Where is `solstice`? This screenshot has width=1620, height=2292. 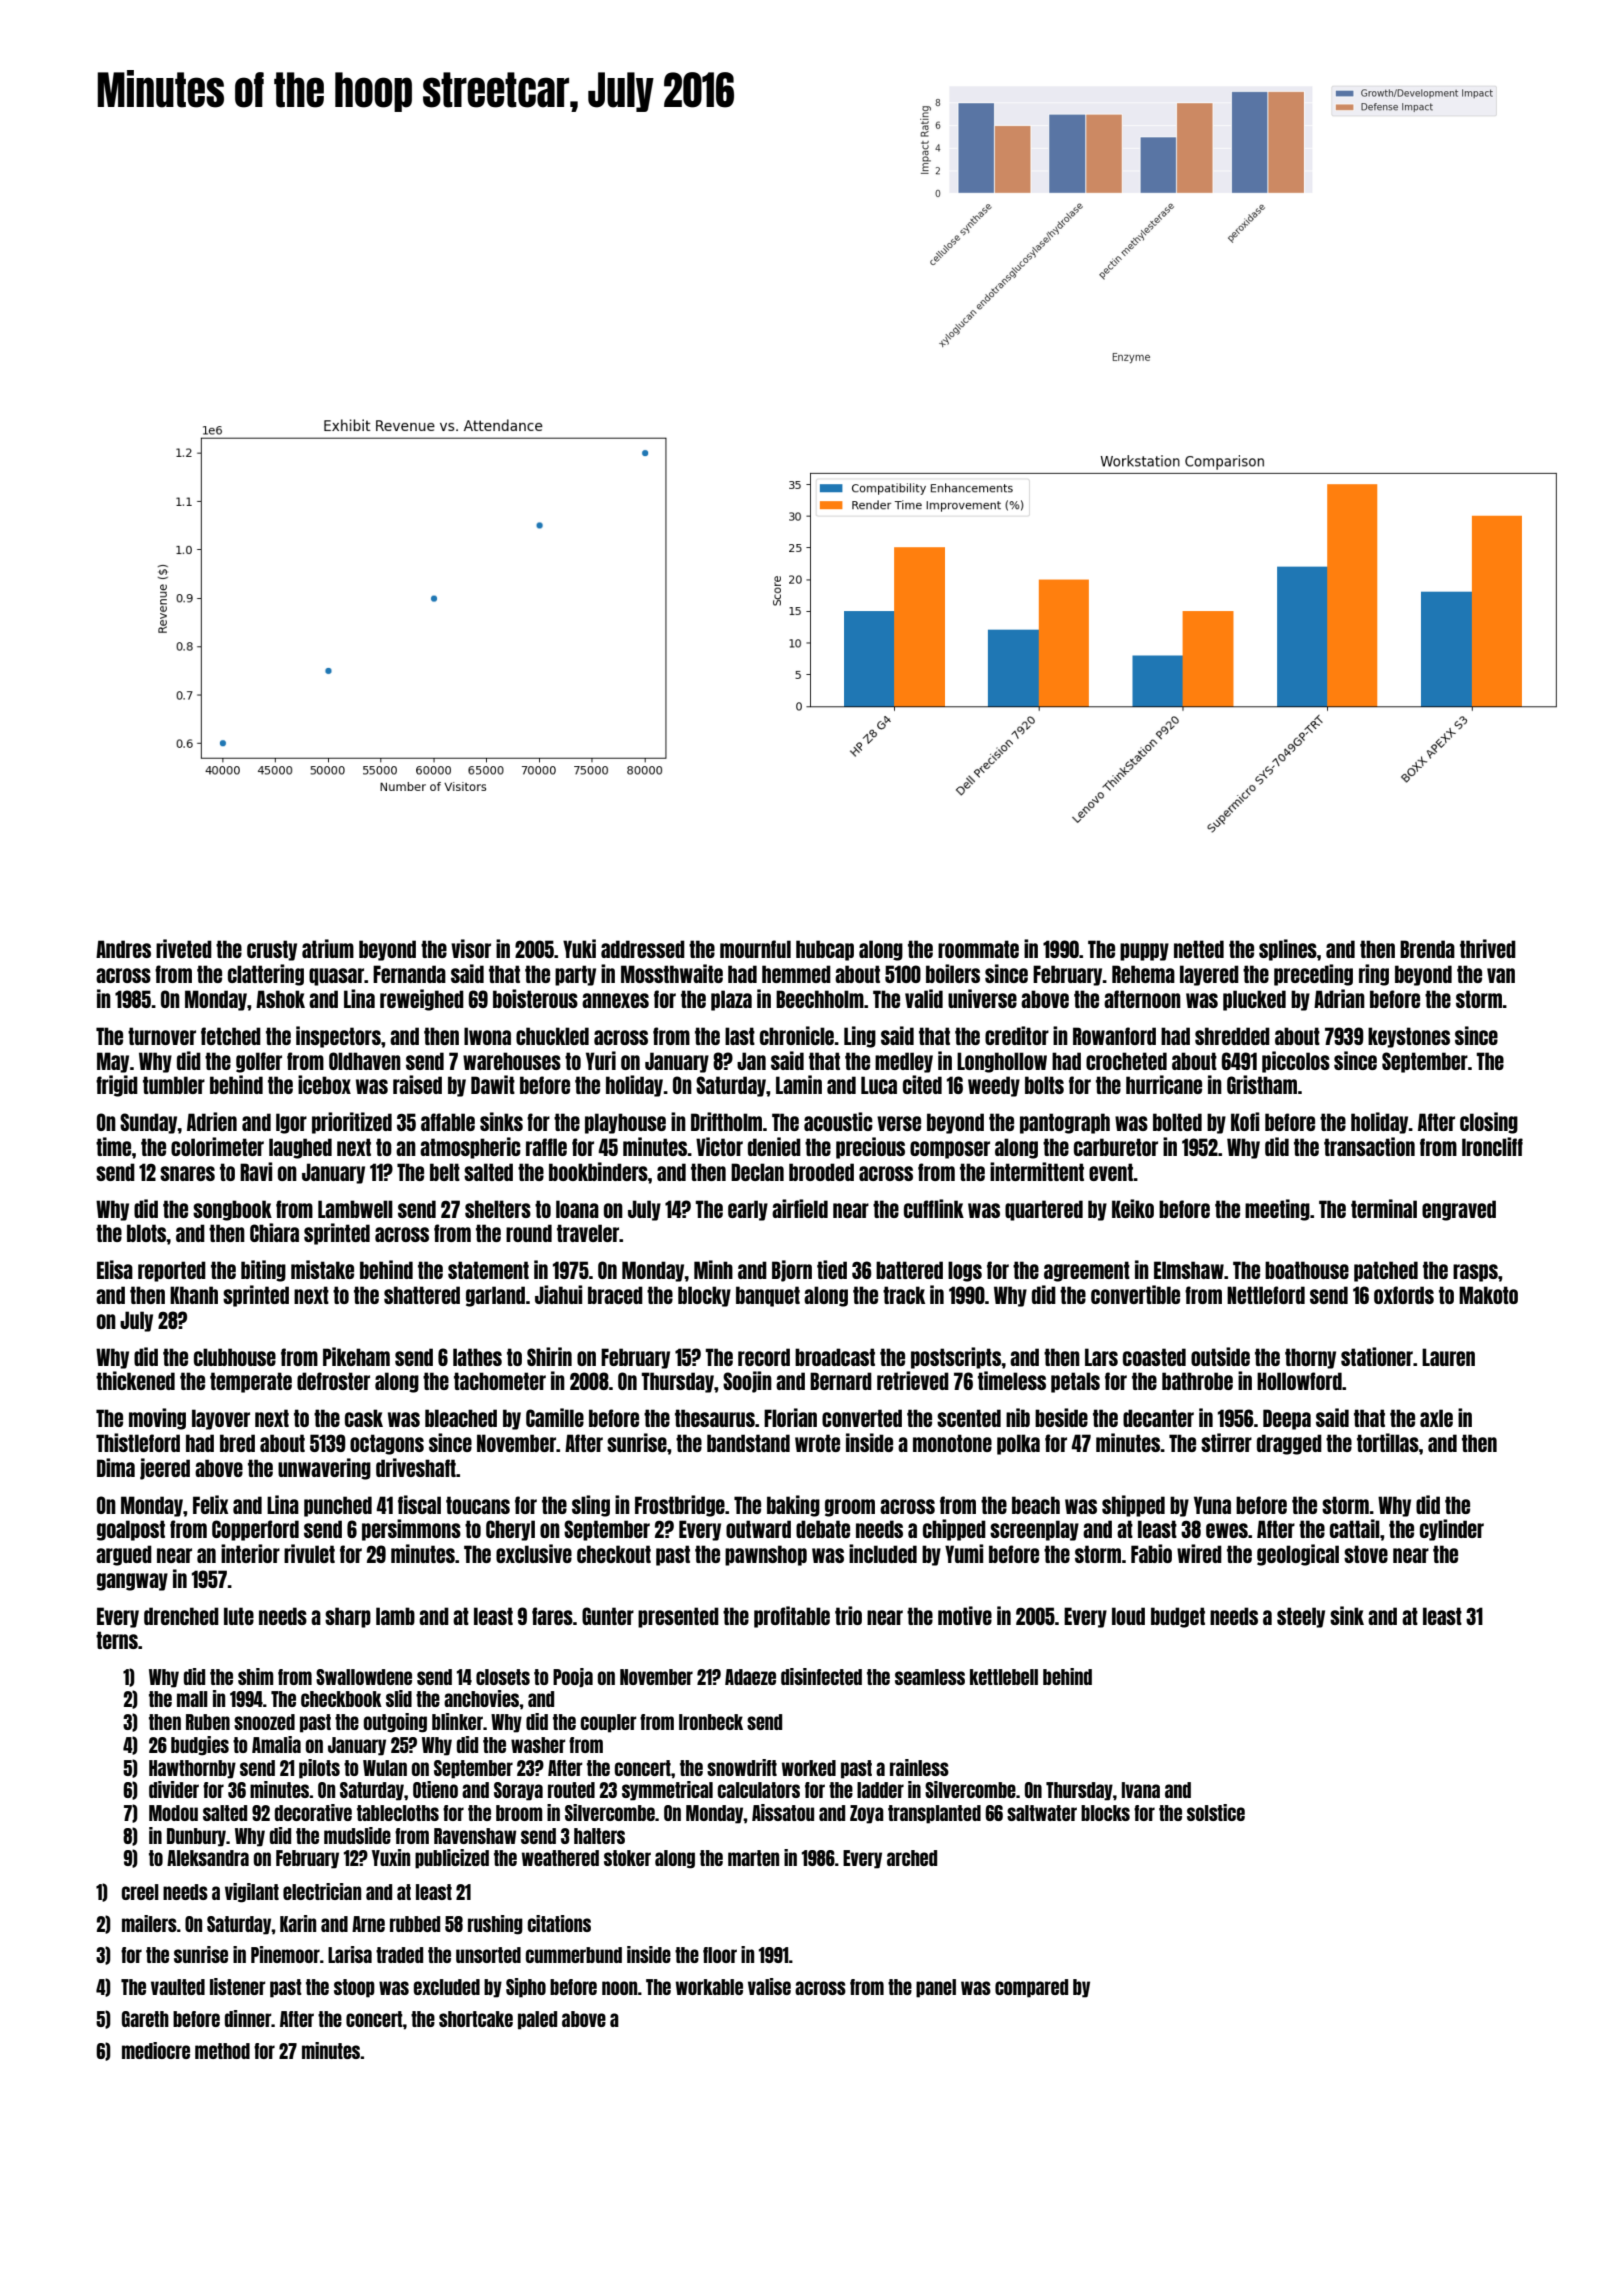 solstice is located at coordinates (1216, 1812).
